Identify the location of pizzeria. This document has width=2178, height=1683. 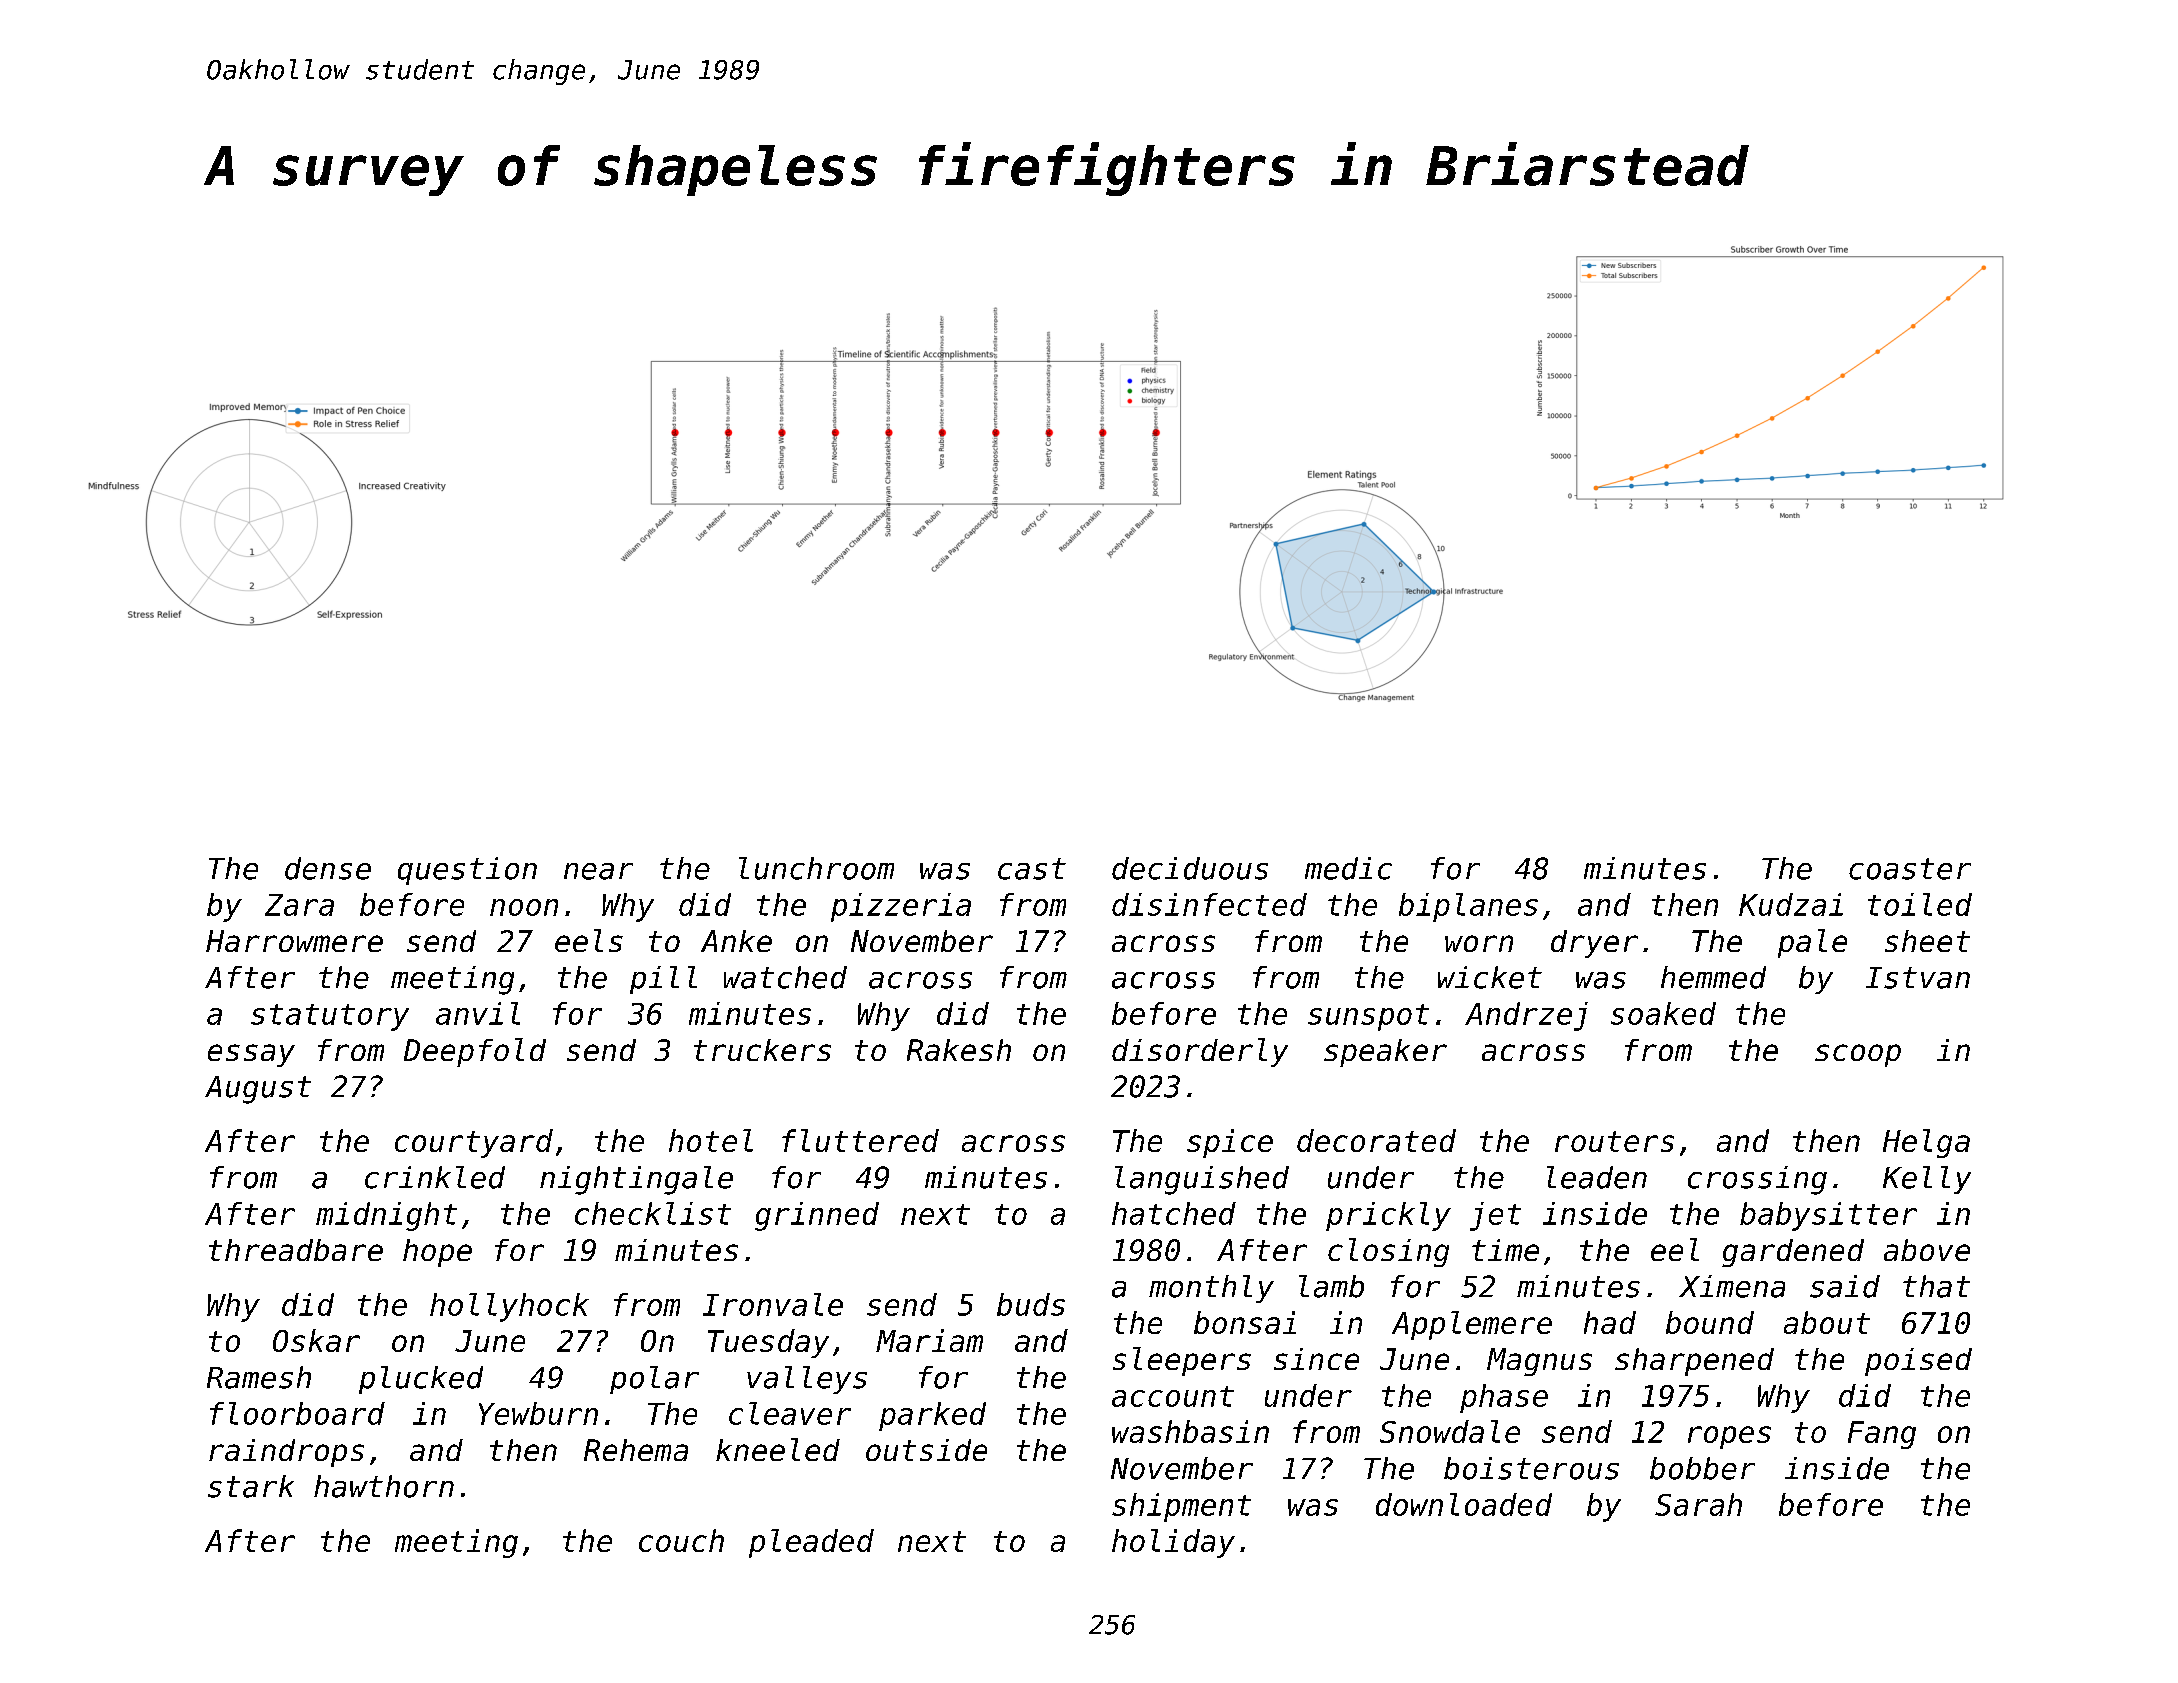
(901, 907).
